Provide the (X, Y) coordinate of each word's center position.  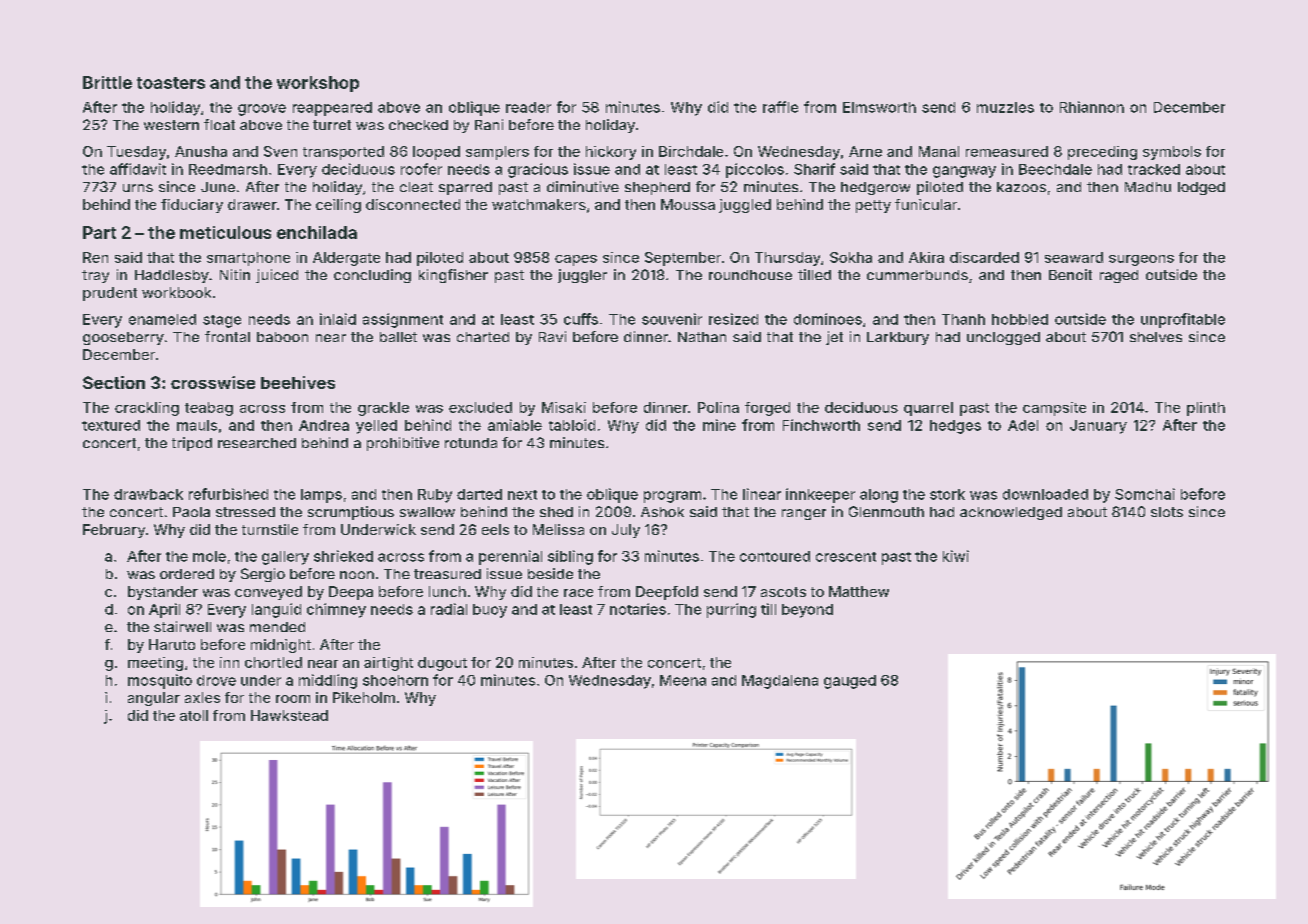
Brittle (107, 82)
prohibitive (403, 444)
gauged (850, 682)
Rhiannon (1092, 107)
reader (528, 107)
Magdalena (780, 682)
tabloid (572, 425)
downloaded (1045, 494)
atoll (194, 715)
